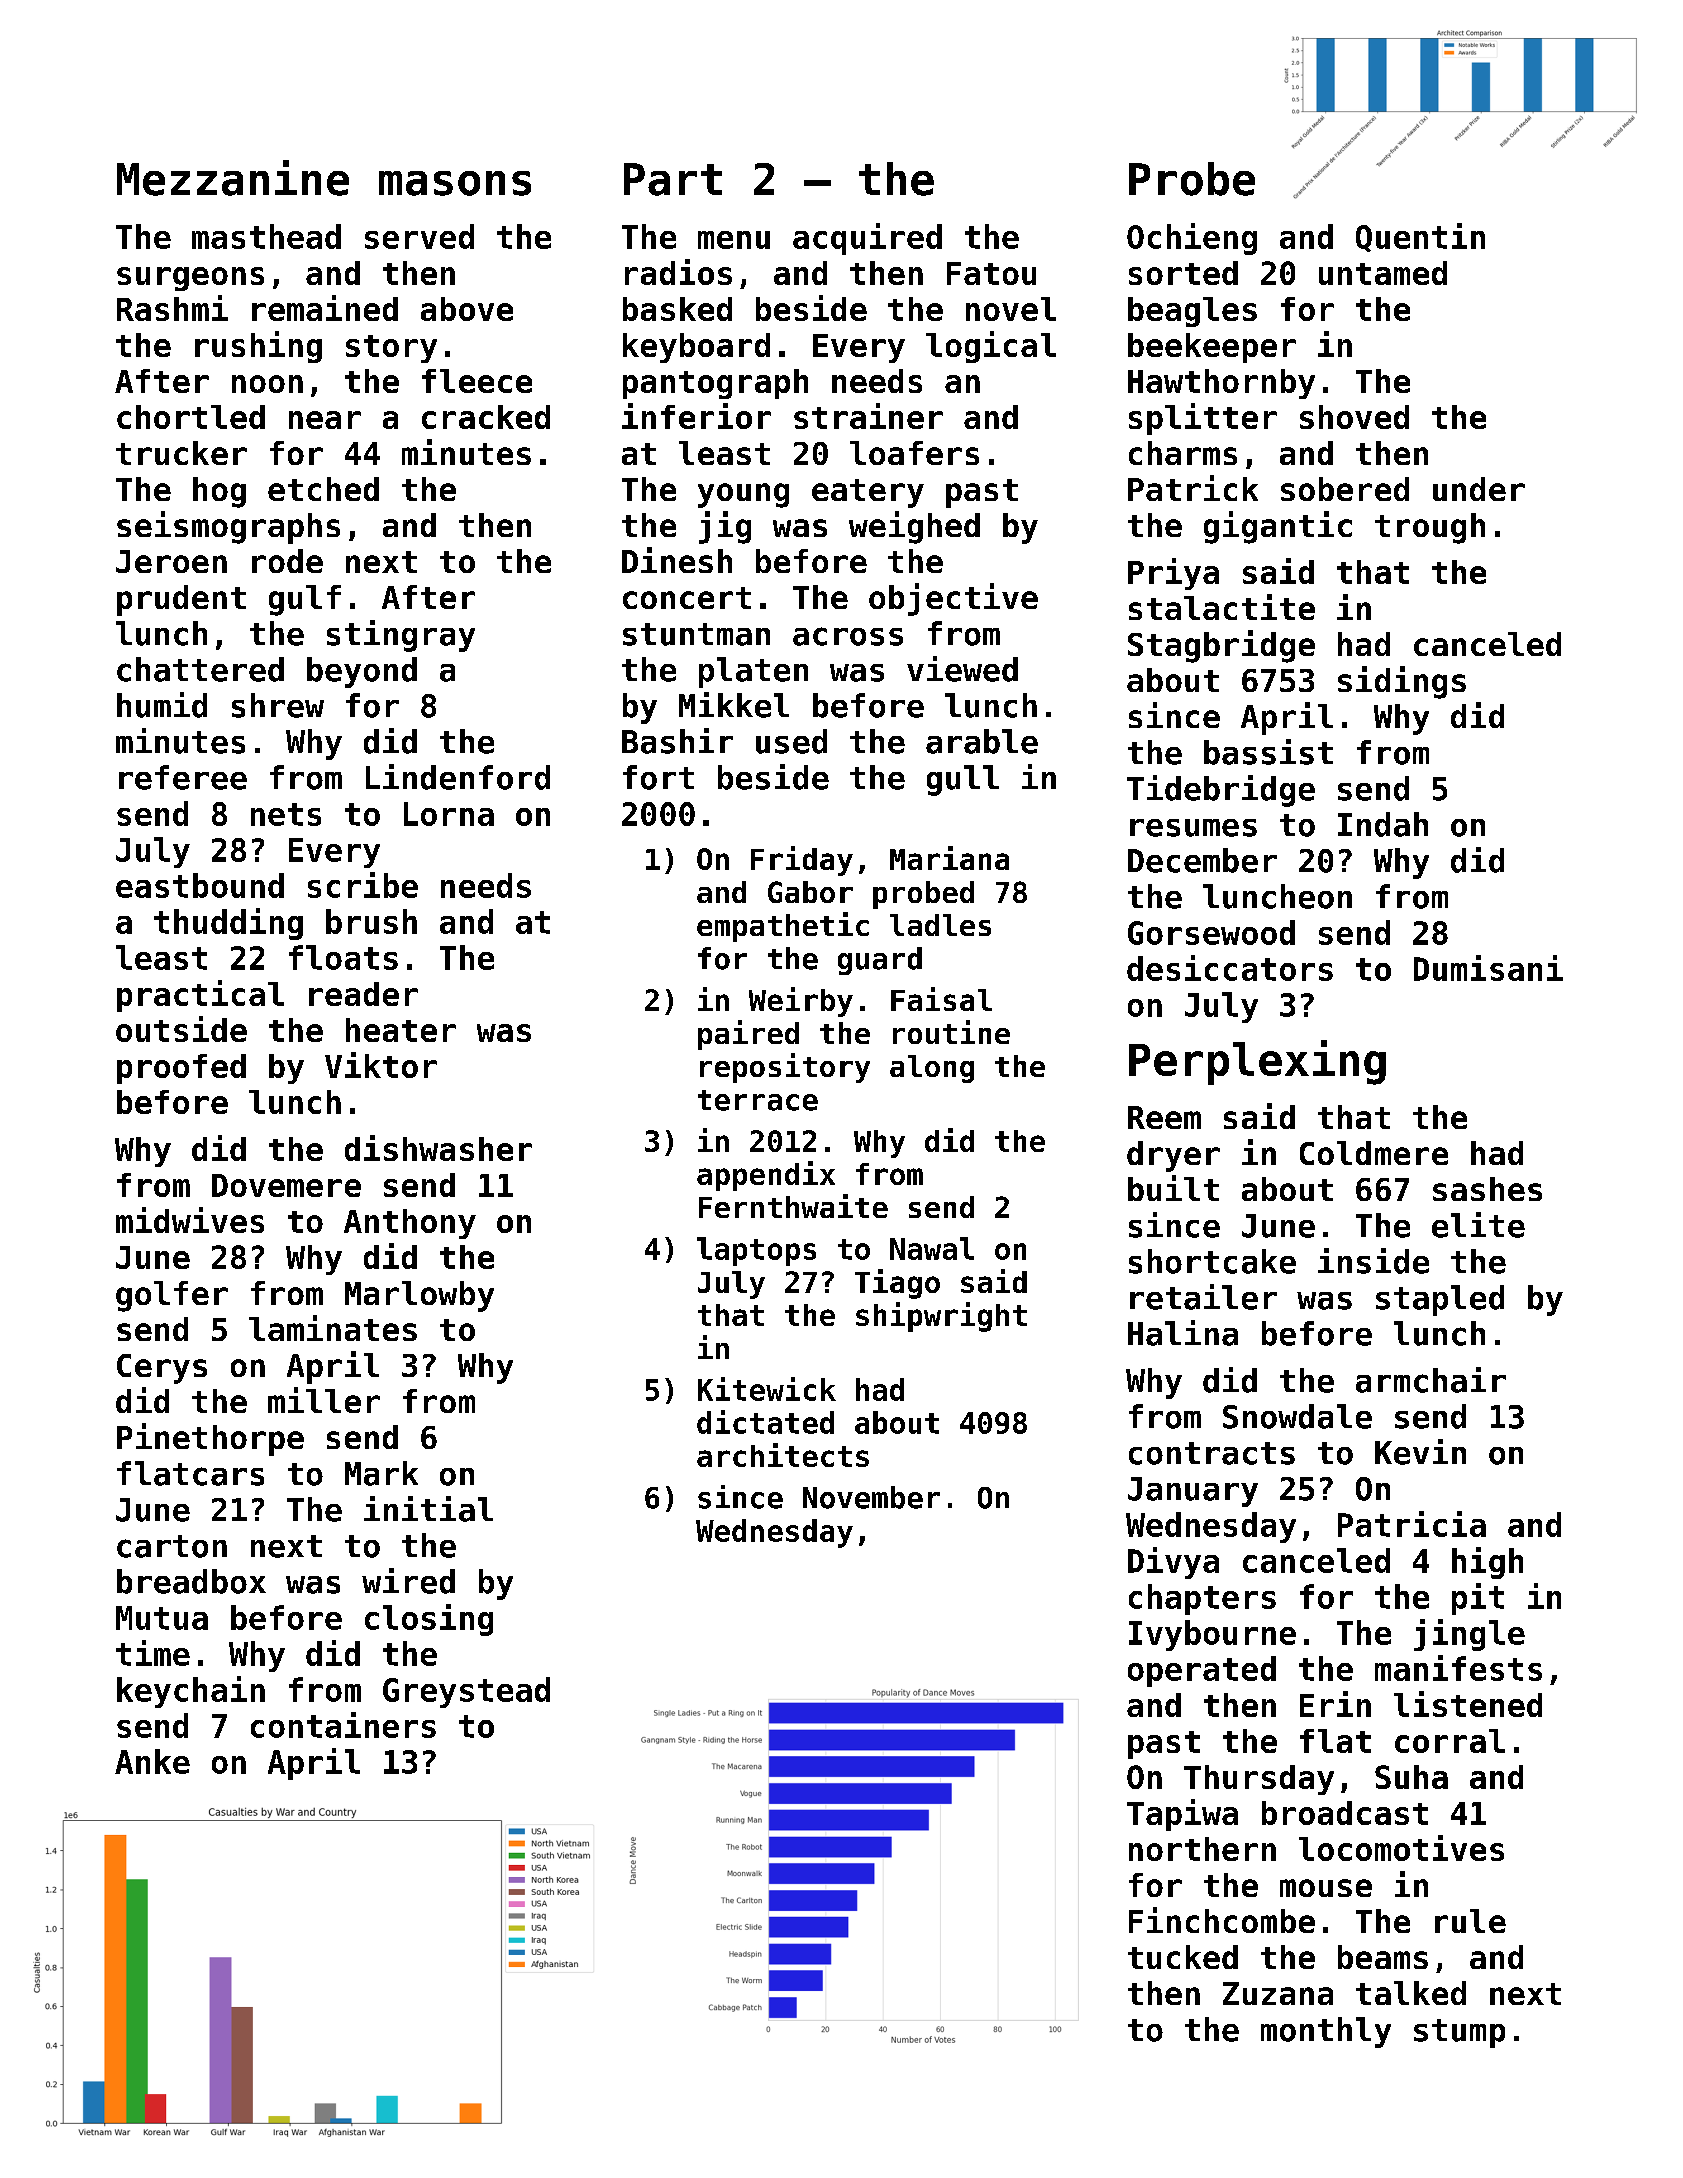 The height and width of the image is (2178, 1683). What do you see at coordinates (1383, 824) in the image?
I see `Indah` at bounding box center [1383, 824].
